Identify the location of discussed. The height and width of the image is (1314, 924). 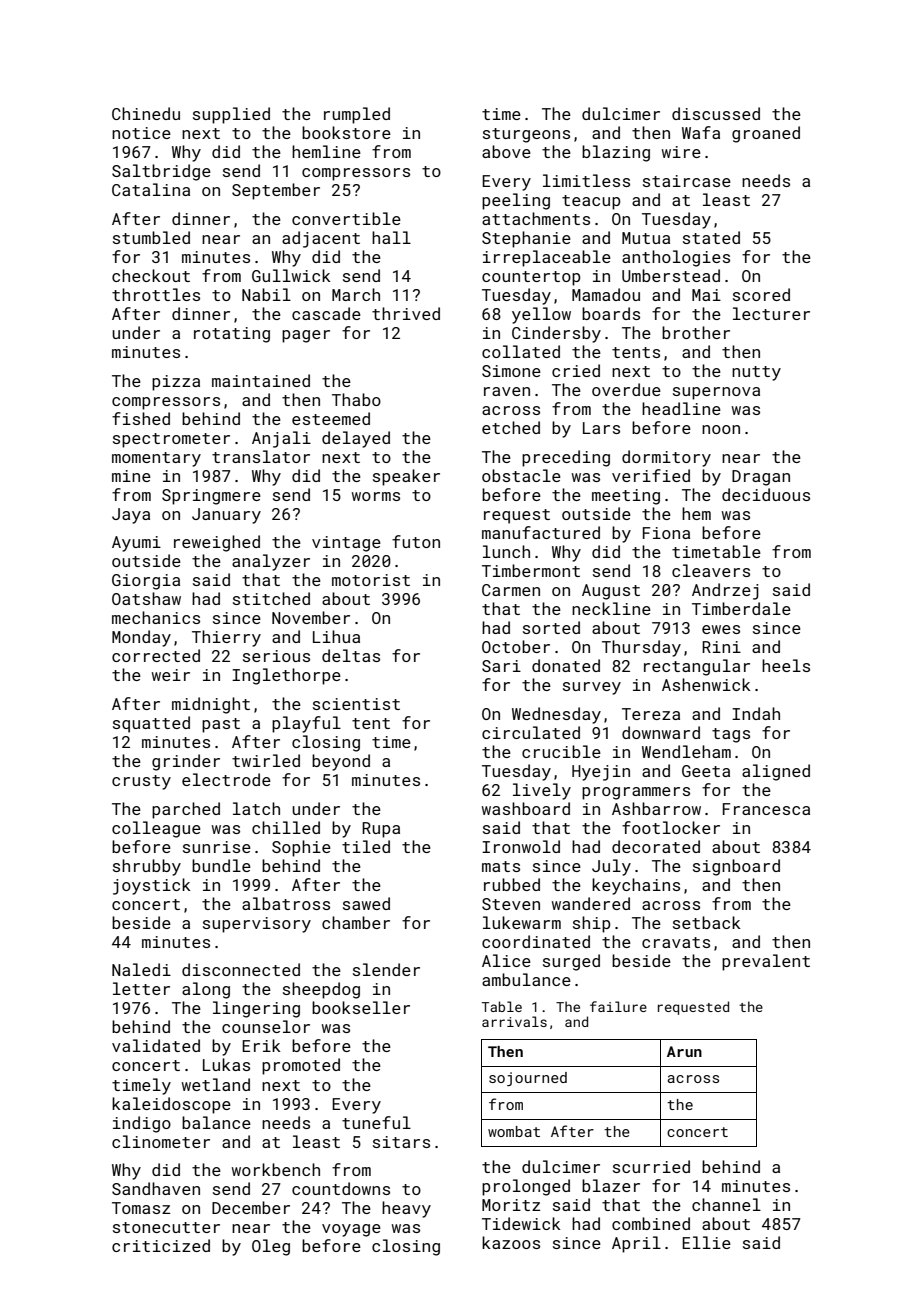
(716, 113).
